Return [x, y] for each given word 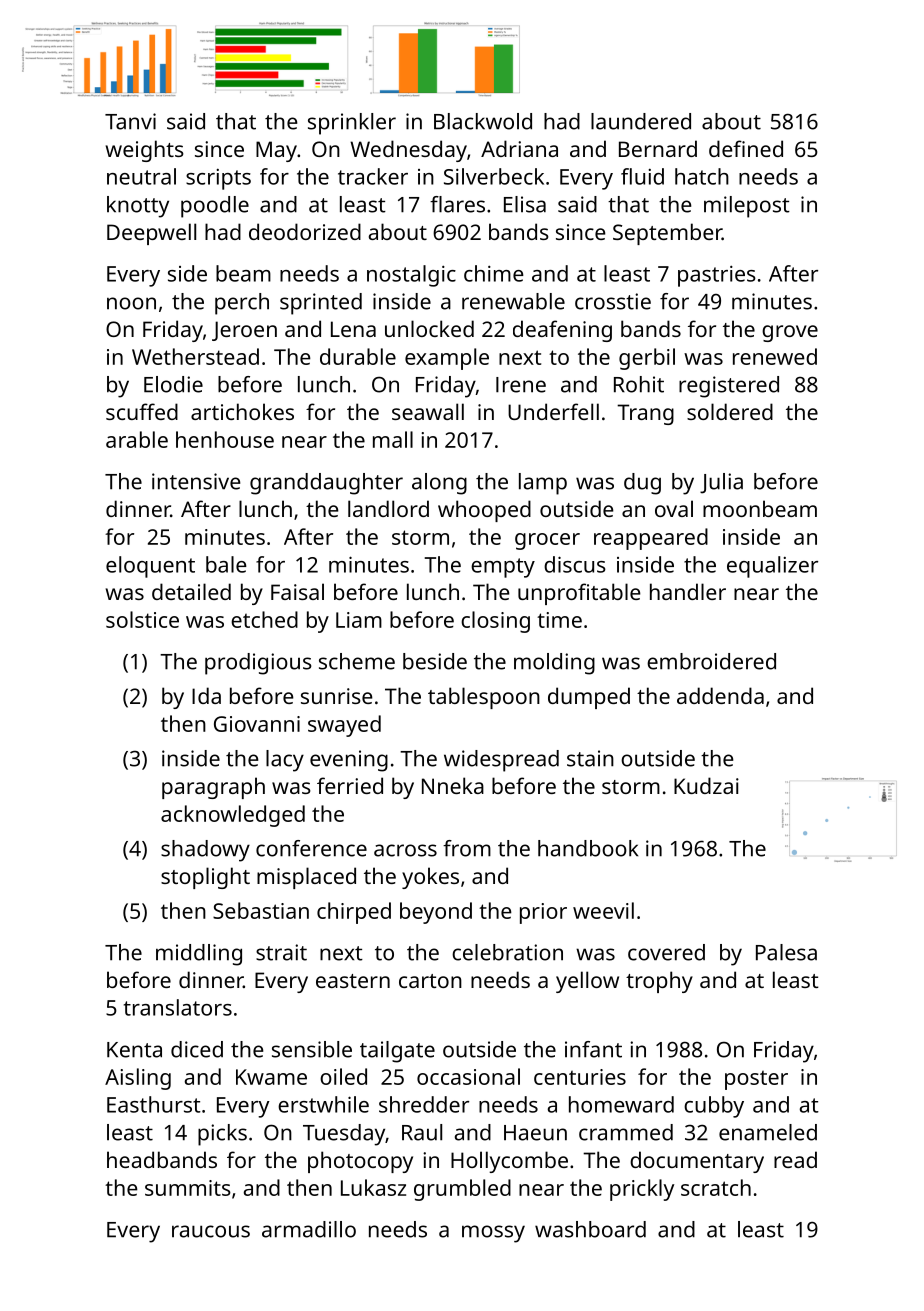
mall [393, 439]
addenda [720, 695]
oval [674, 508]
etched [264, 619]
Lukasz [373, 1187]
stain [590, 758]
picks [222, 1135]
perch [242, 304]
